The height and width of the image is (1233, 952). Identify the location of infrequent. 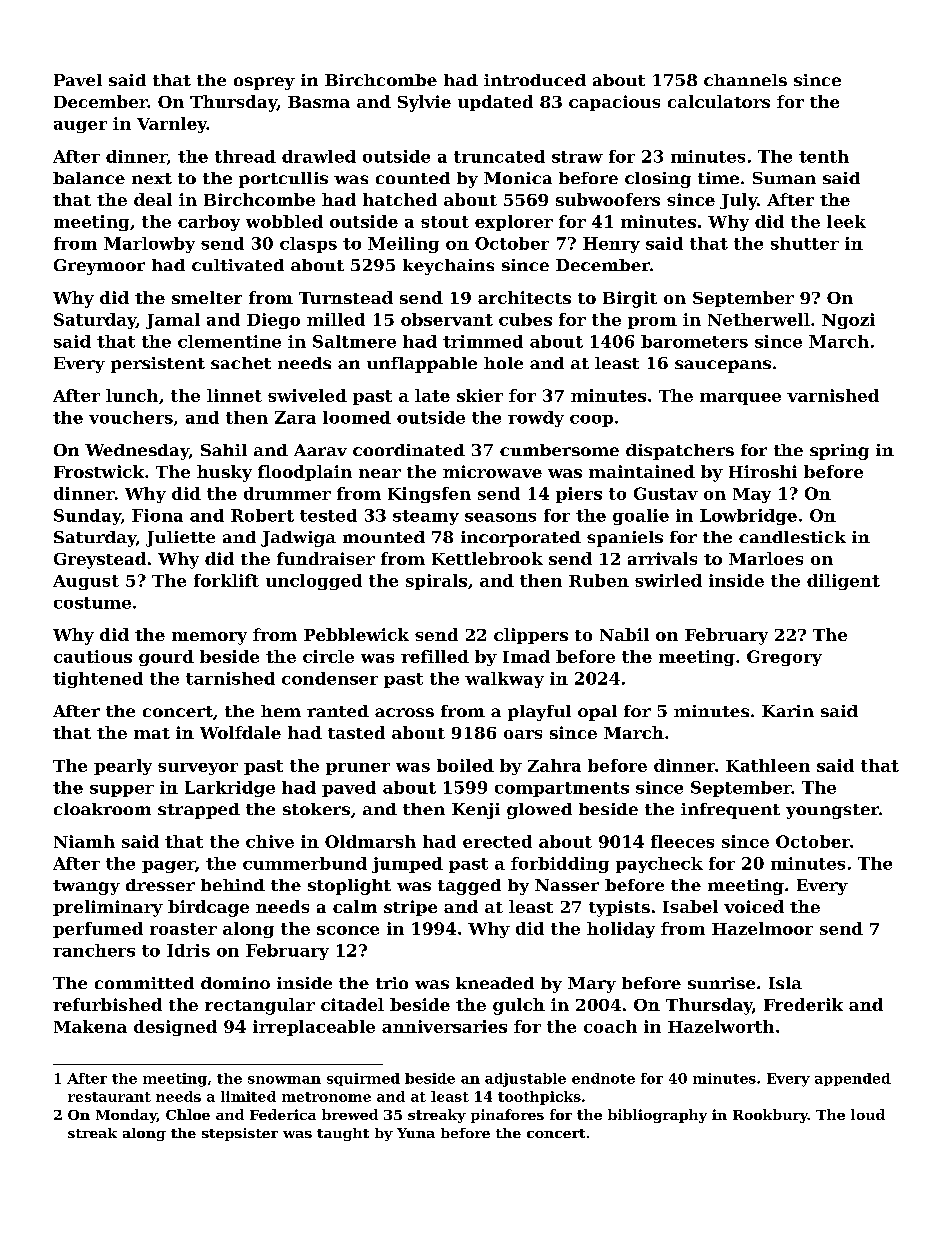
(730, 811).
